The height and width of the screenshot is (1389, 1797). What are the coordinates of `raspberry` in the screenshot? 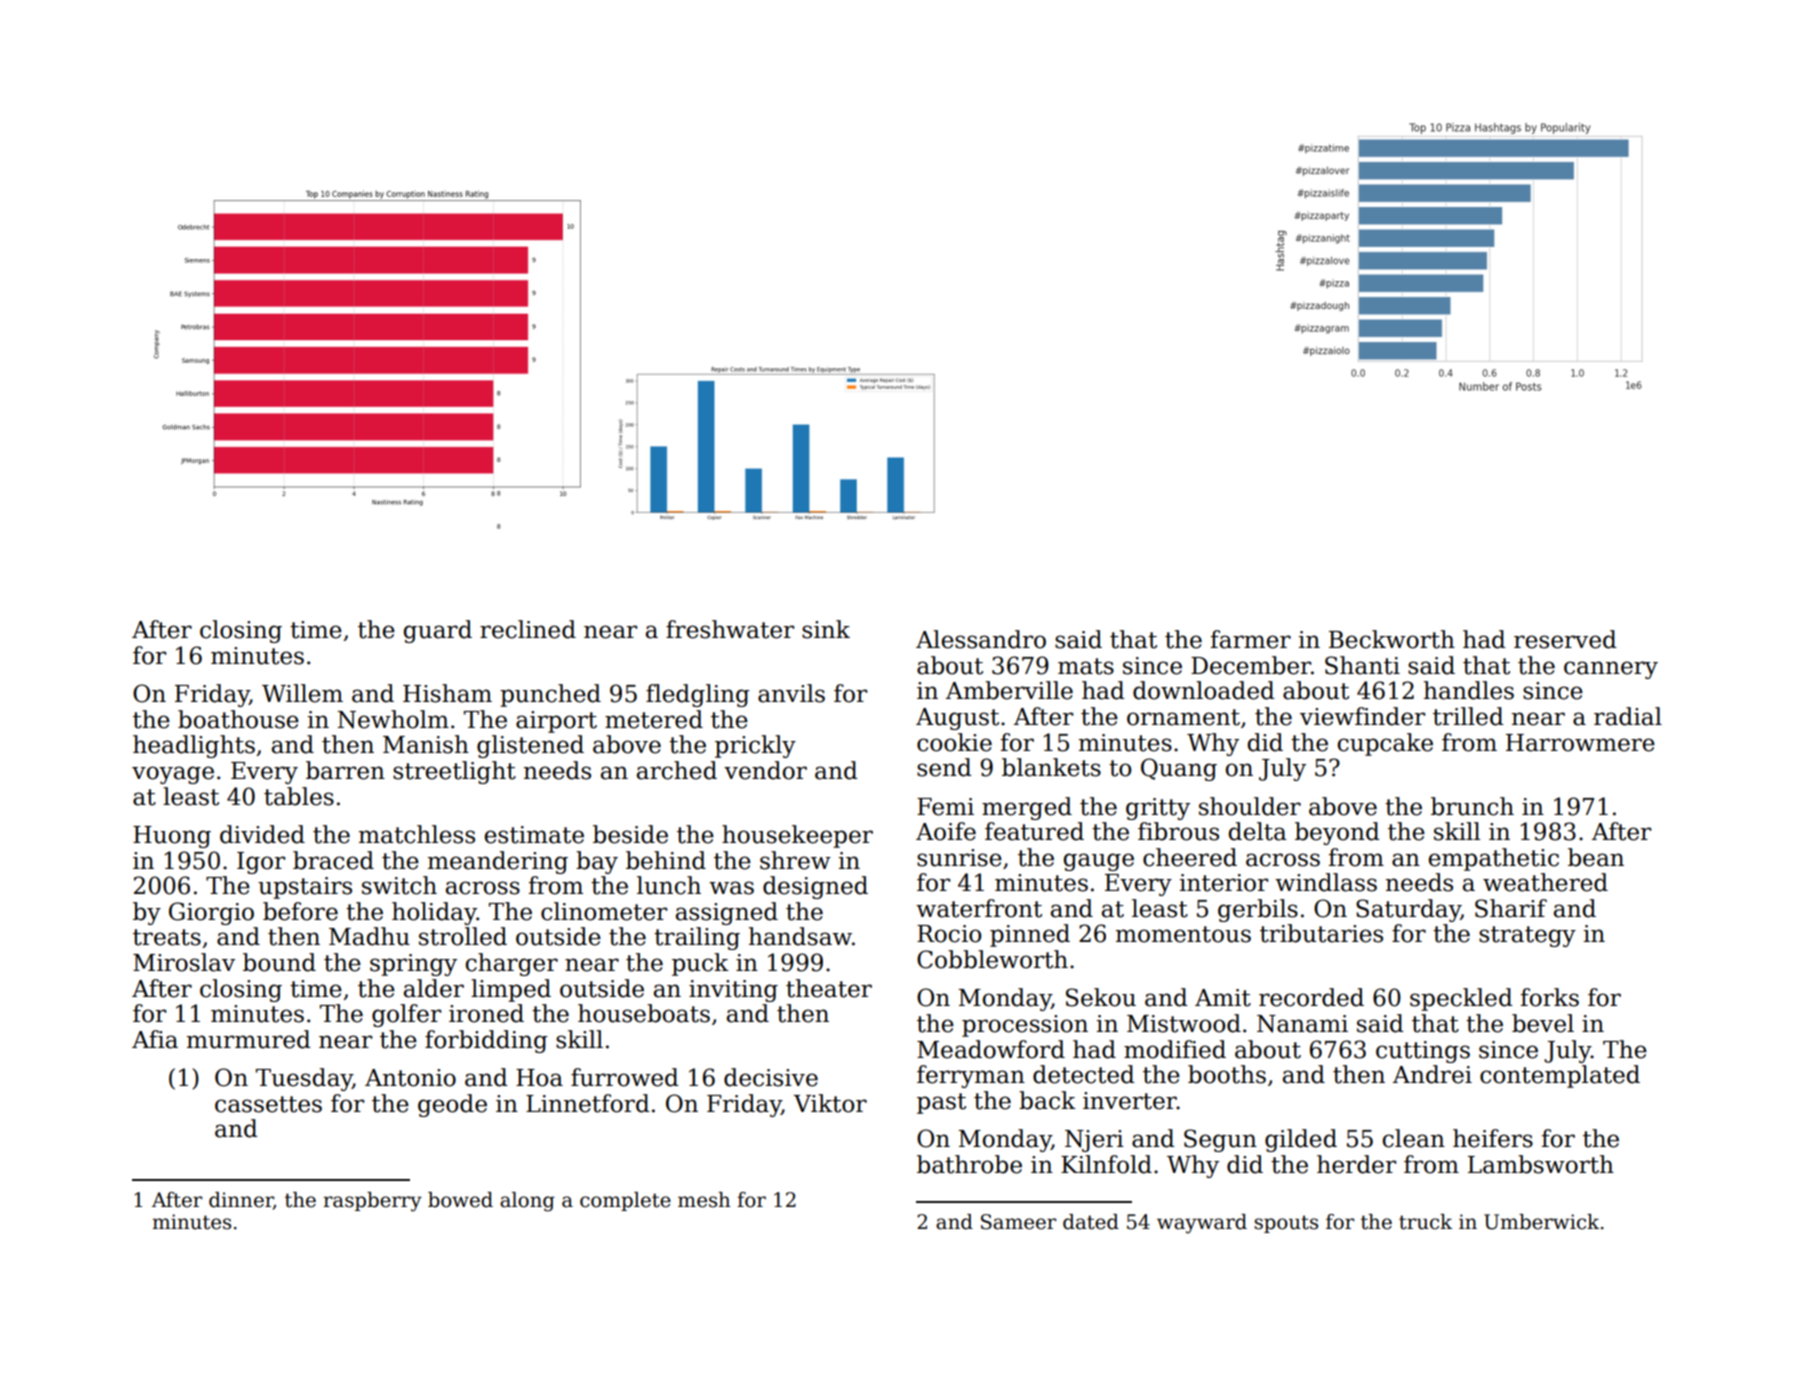 It's located at (372, 1202).
